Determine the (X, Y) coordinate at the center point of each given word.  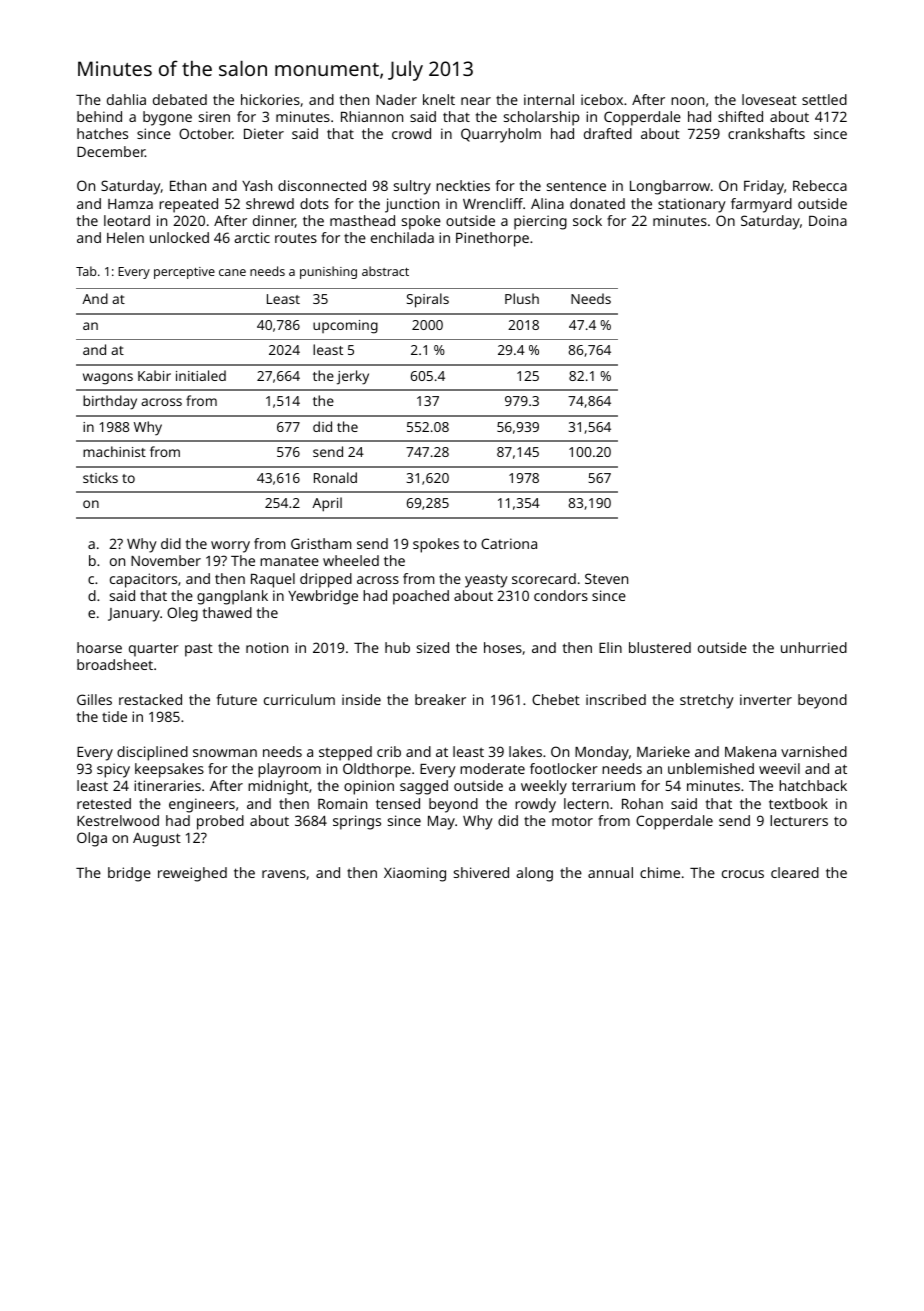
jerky (353, 377)
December (111, 151)
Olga (92, 839)
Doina (828, 220)
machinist (114, 451)
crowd (411, 133)
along (534, 874)
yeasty (486, 581)
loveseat (769, 99)
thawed (227, 612)
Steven (606, 578)
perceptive (184, 273)
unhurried (814, 647)
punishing (328, 272)
